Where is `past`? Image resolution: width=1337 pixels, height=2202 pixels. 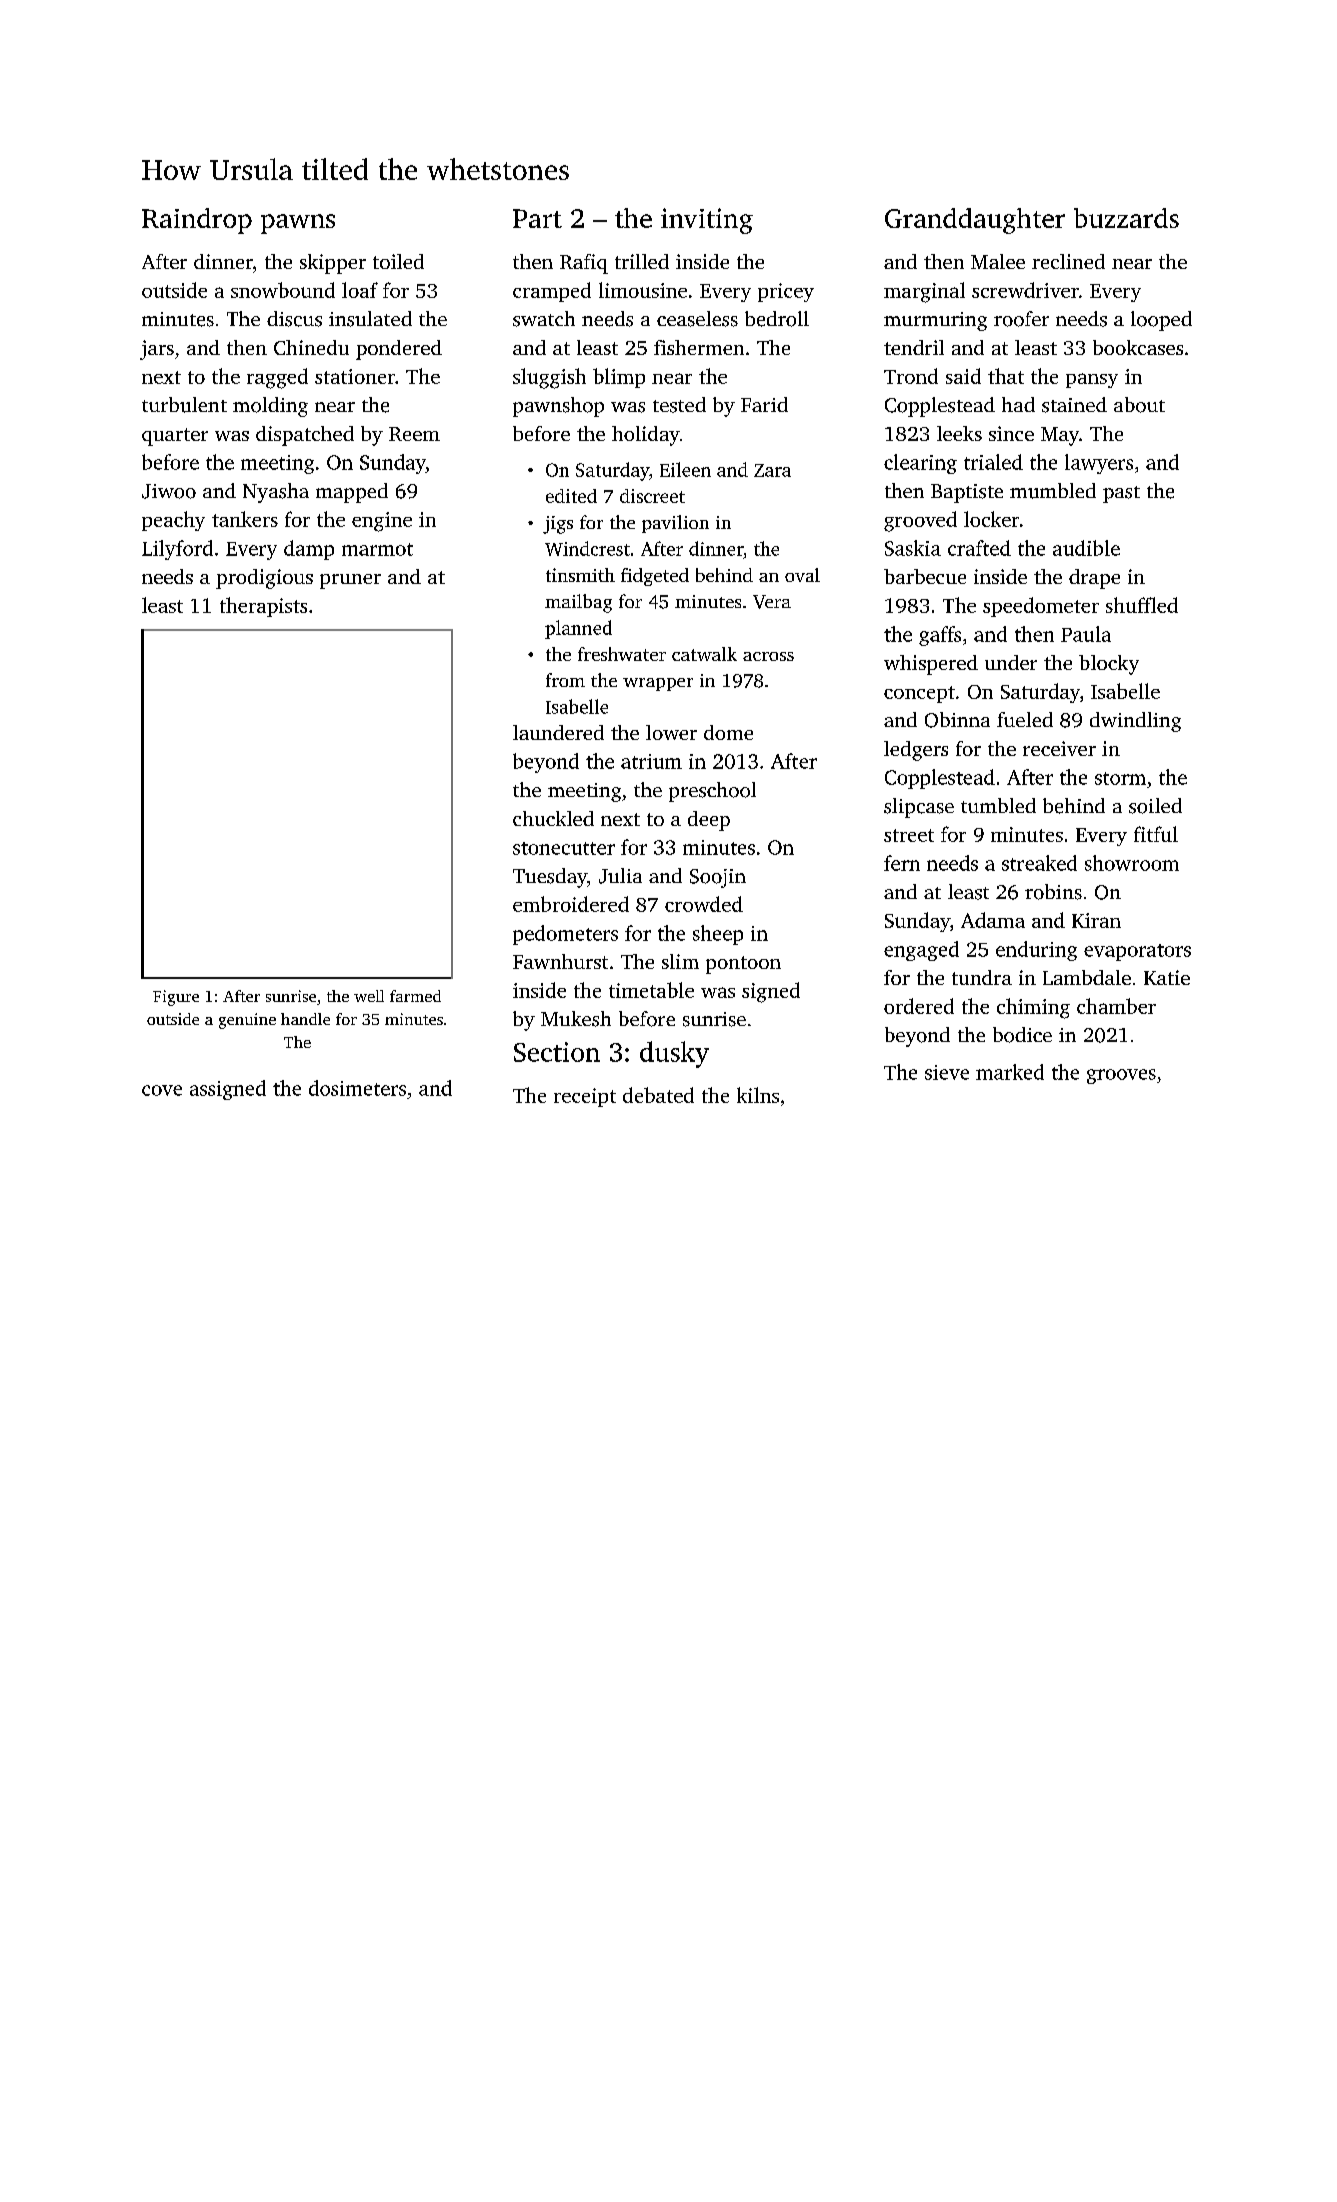
past is located at coordinates (1121, 494).
